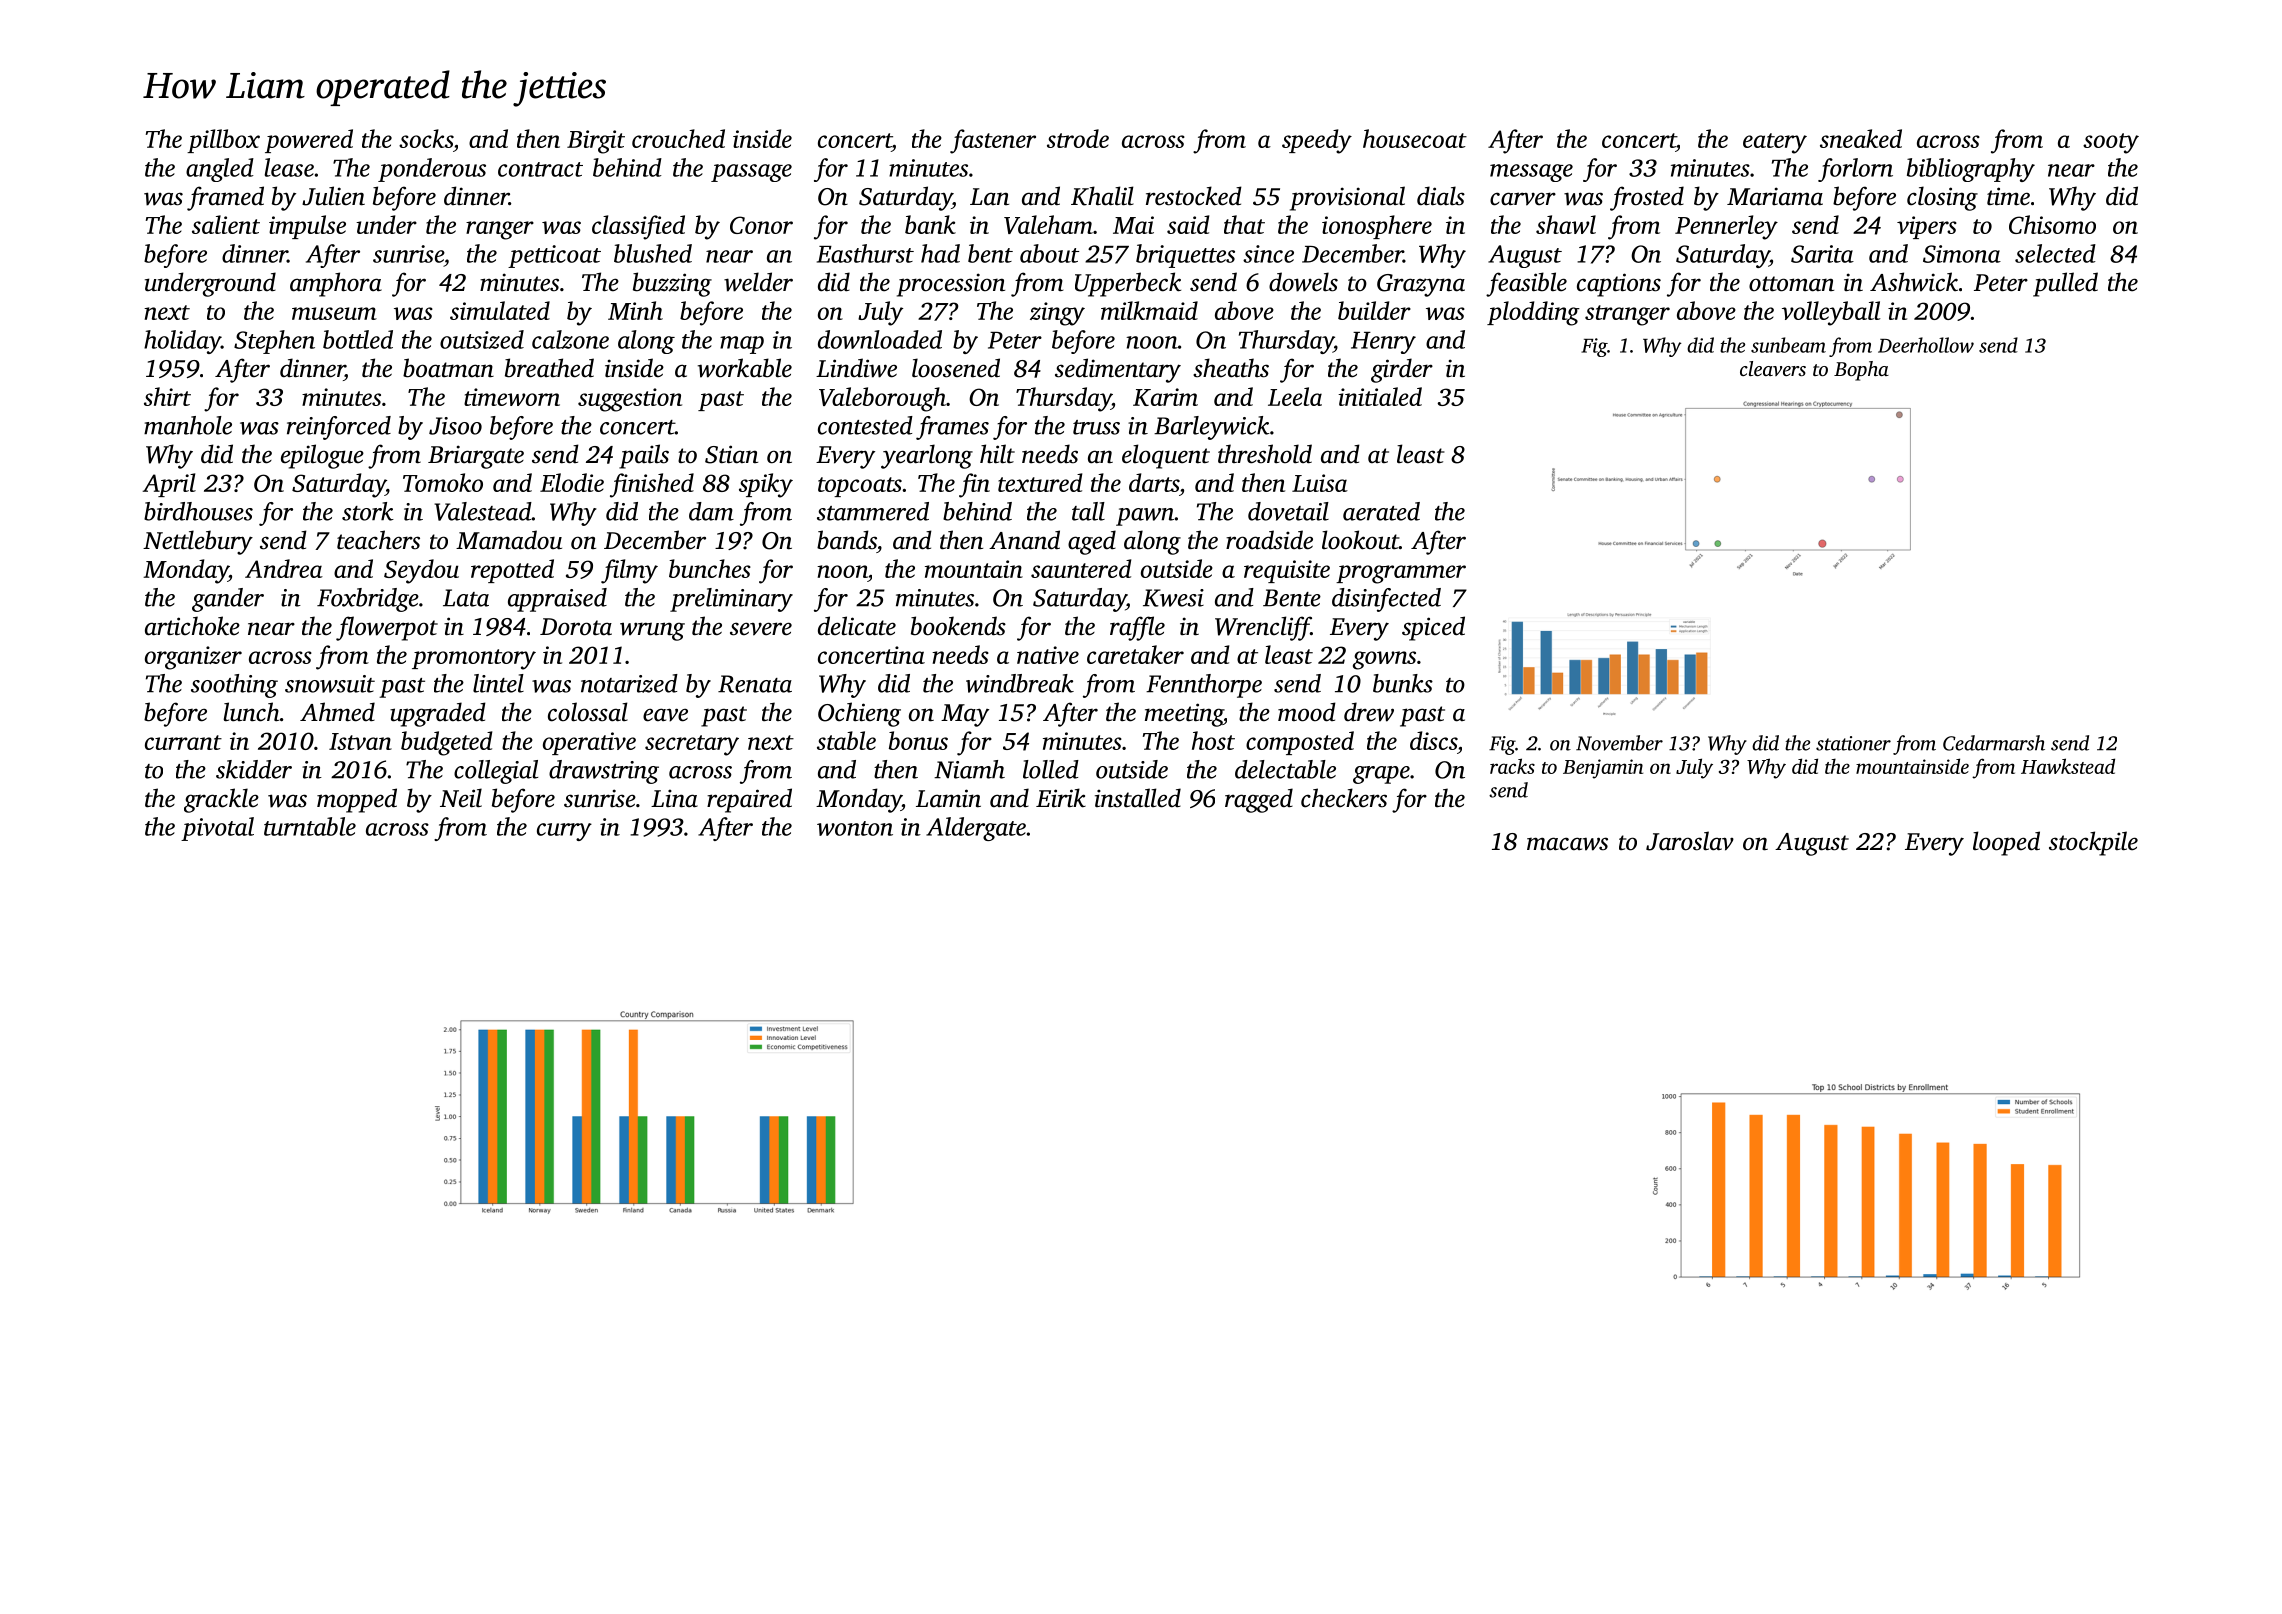 The width and height of the image is (2282, 1614). What do you see at coordinates (1566, 224) in the image?
I see `shawl` at bounding box center [1566, 224].
